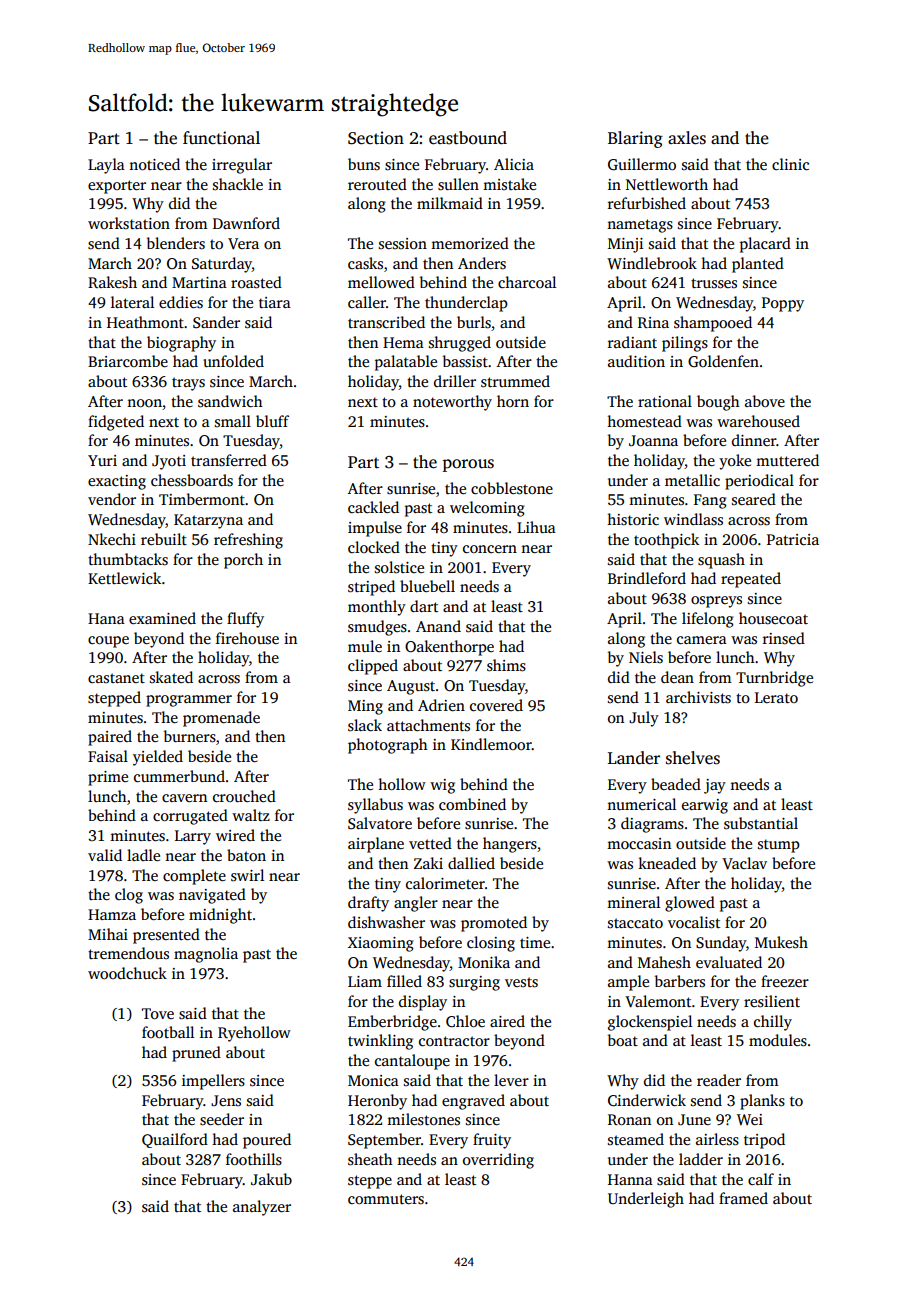  I want to click on trays, so click(188, 384).
